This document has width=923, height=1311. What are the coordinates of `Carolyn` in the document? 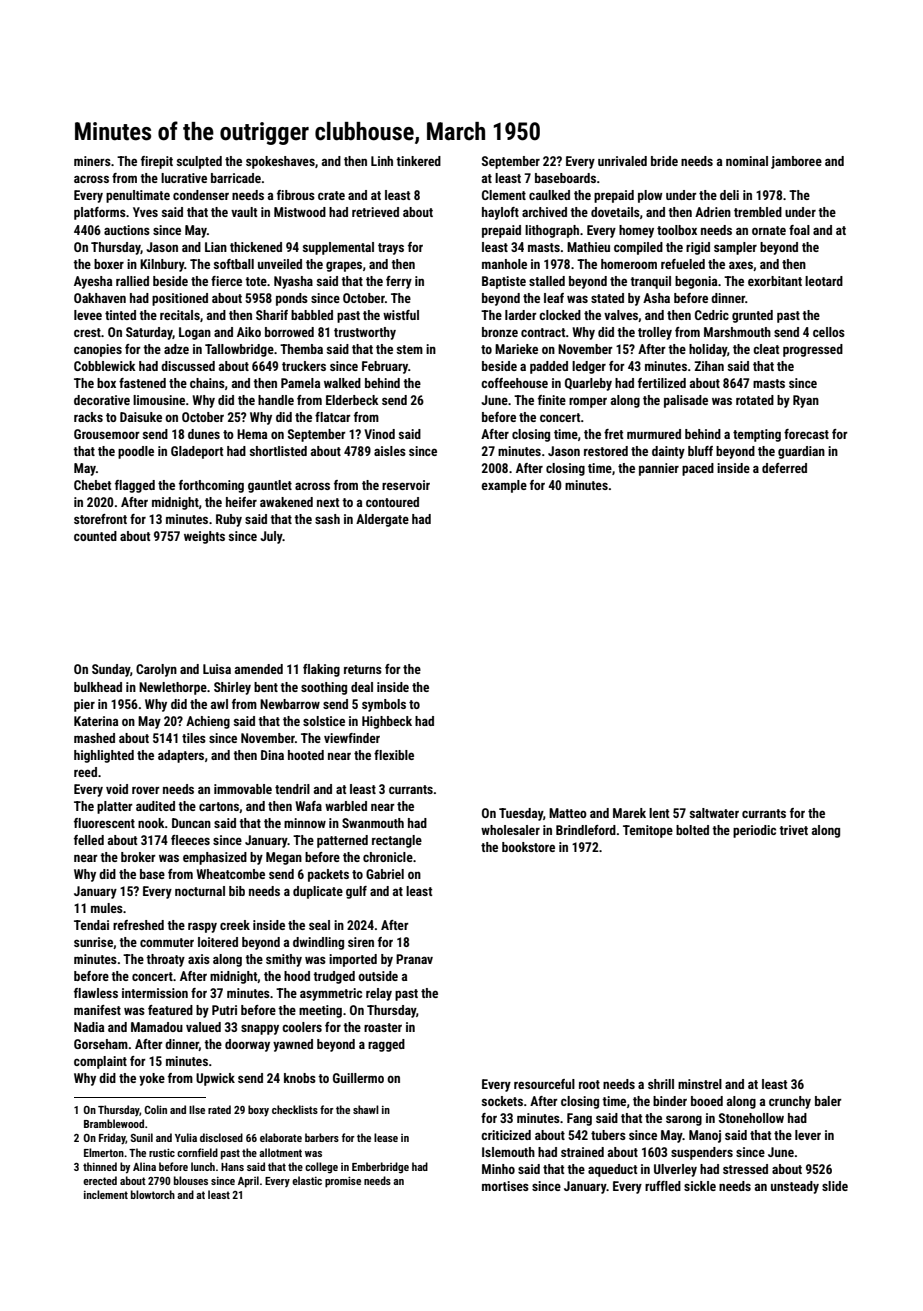 It's located at (156, 670).
